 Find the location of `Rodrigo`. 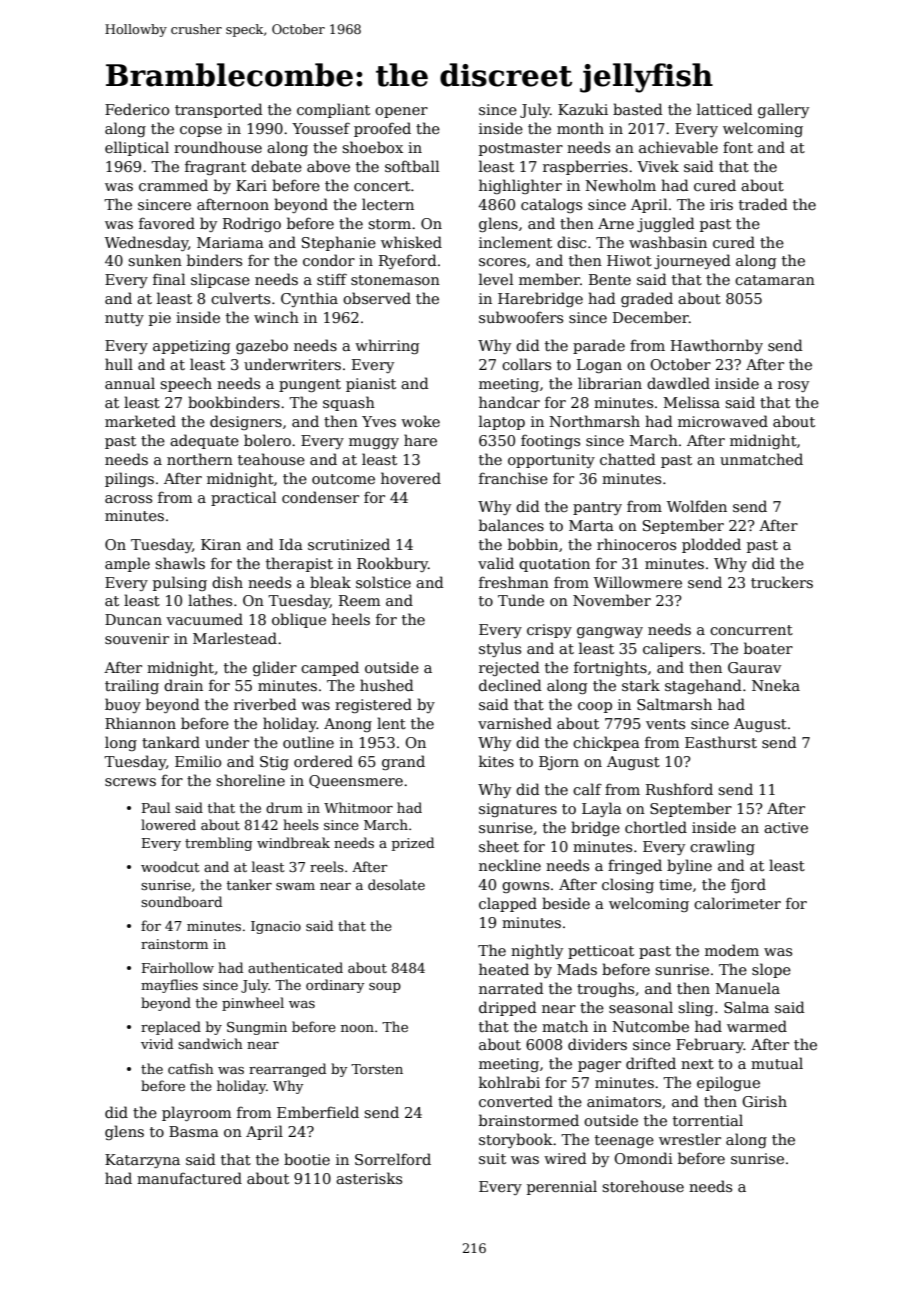

Rodrigo is located at coordinates (252, 224).
